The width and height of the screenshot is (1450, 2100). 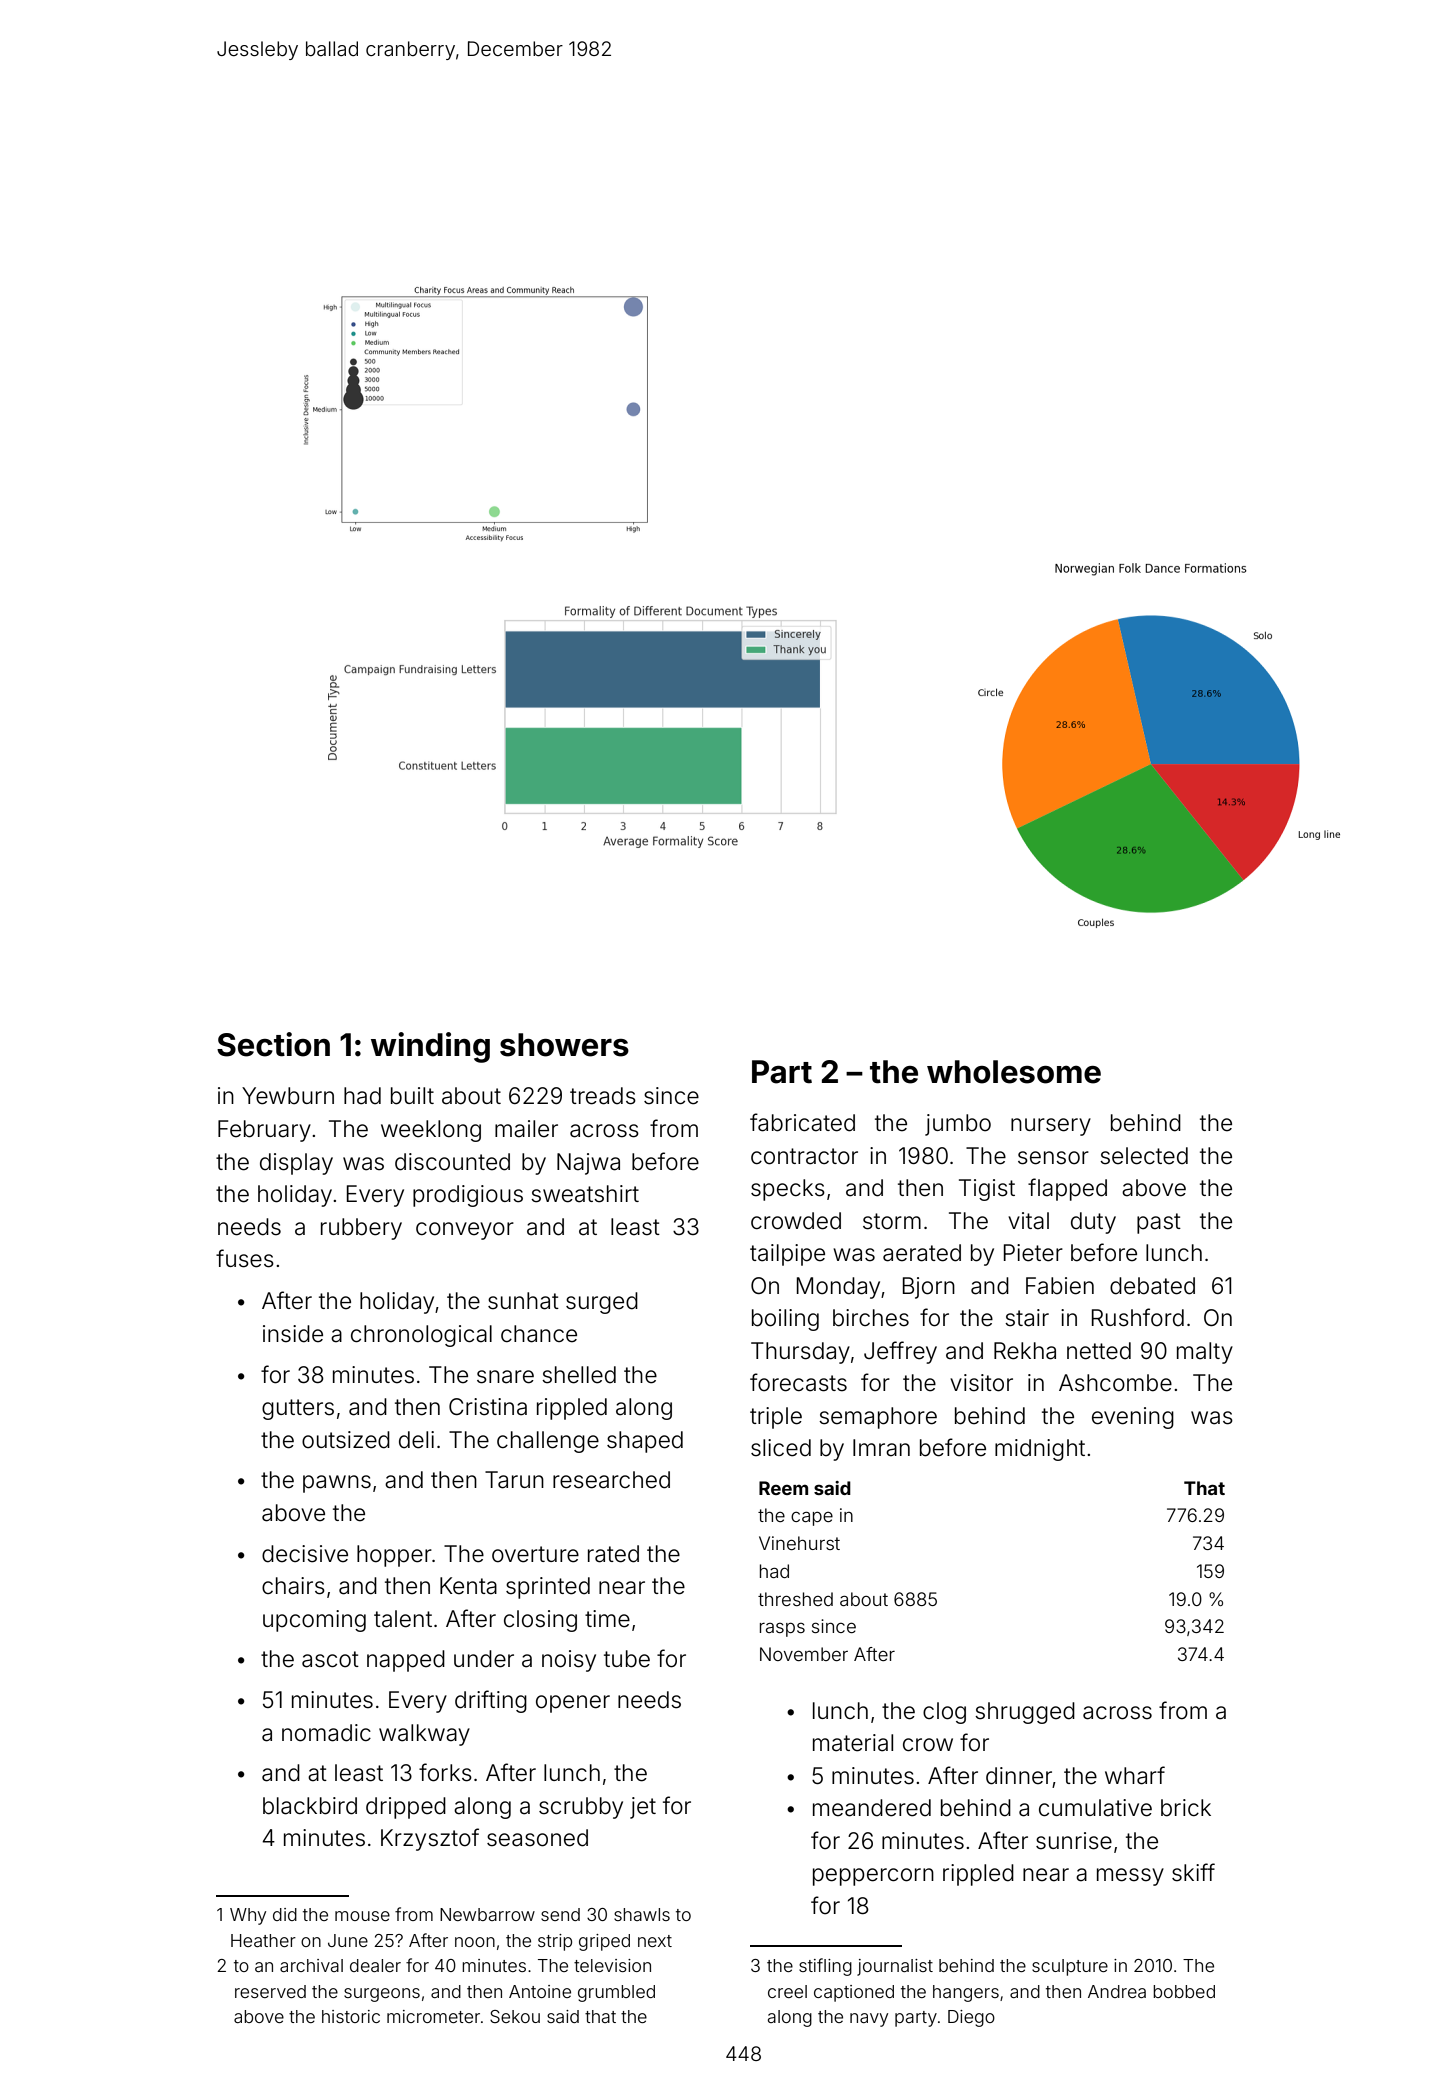 I want to click on treads, so click(x=603, y=1096).
